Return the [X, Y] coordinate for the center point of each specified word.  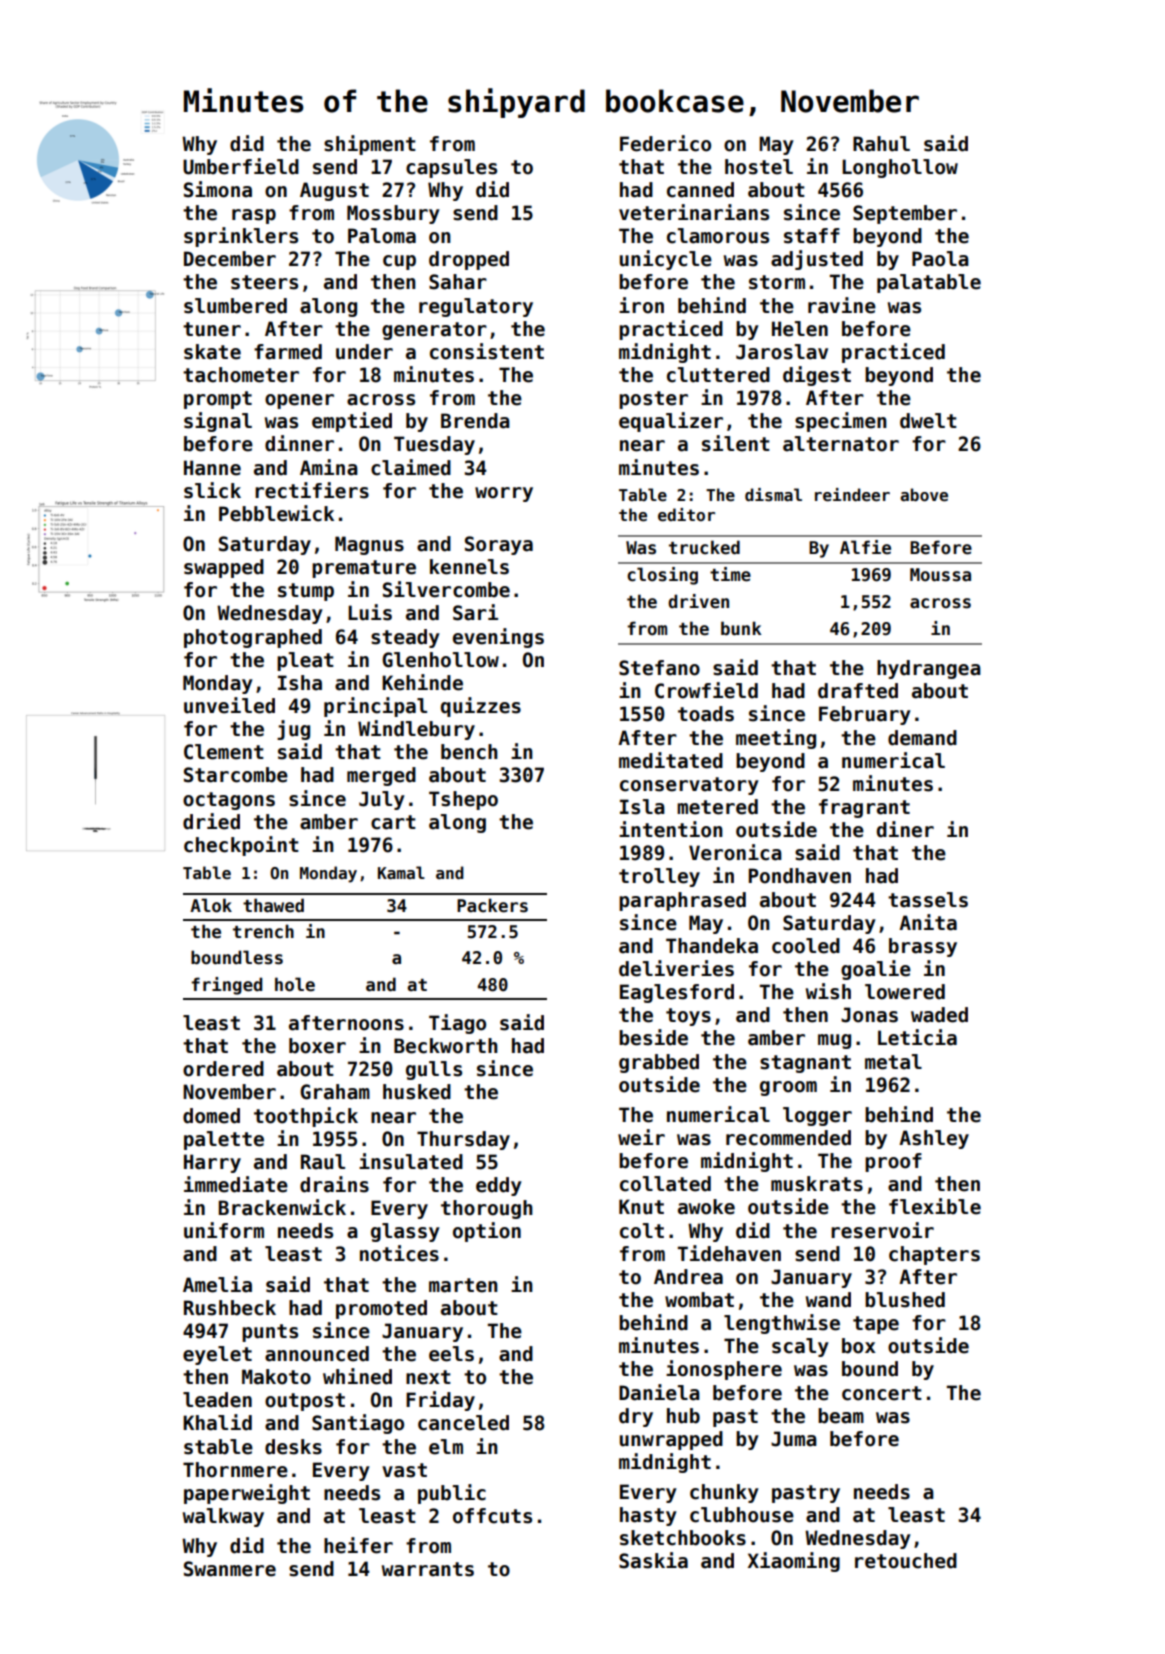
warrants [428, 1569]
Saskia [653, 1560]
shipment [370, 145]
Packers [492, 905]
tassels [928, 900]
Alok [211, 905]
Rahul [881, 144]
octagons [229, 801]
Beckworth [446, 1046]
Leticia [917, 1037]
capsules [451, 168]
